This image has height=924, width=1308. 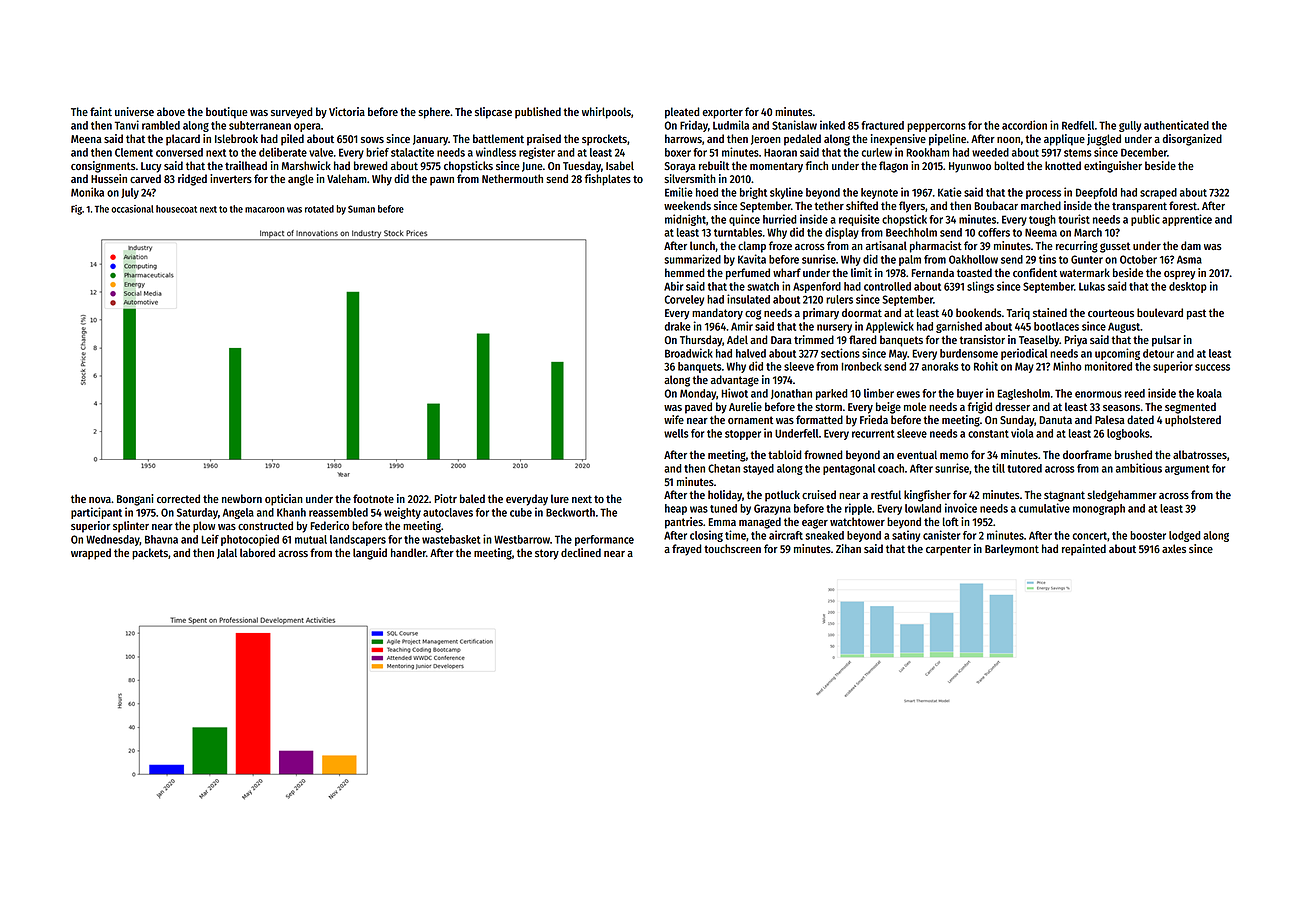 I want to click on Priya, so click(x=1075, y=341).
